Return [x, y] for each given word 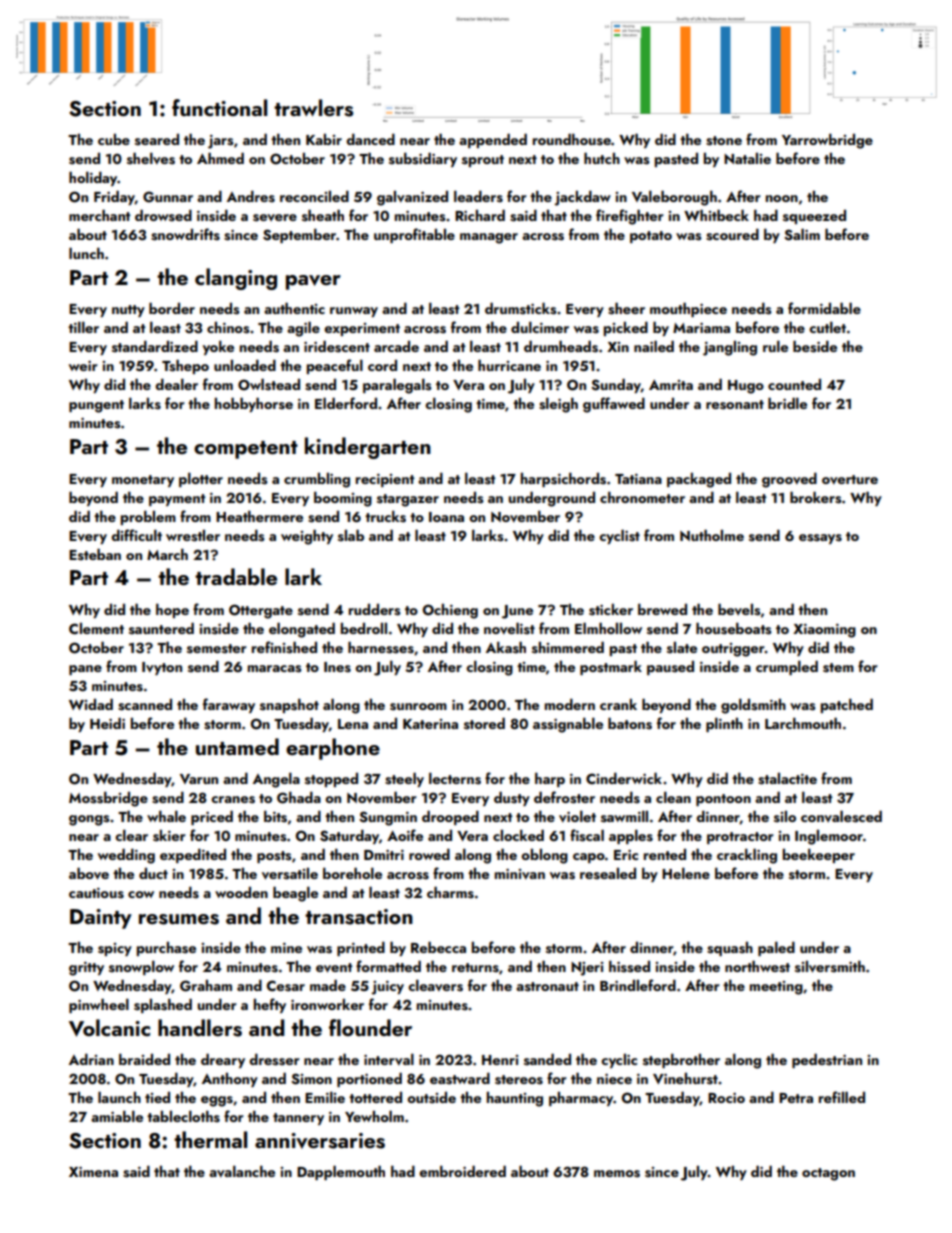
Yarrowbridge [827, 141]
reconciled [314, 196]
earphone [333, 749]
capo [589, 858]
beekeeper [819, 855]
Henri [500, 1060]
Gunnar [168, 197]
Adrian [91, 1059]
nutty [128, 311]
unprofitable [414, 235]
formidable [824, 308]
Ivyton [162, 668]
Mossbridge [108, 799]
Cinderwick [624, 778]
